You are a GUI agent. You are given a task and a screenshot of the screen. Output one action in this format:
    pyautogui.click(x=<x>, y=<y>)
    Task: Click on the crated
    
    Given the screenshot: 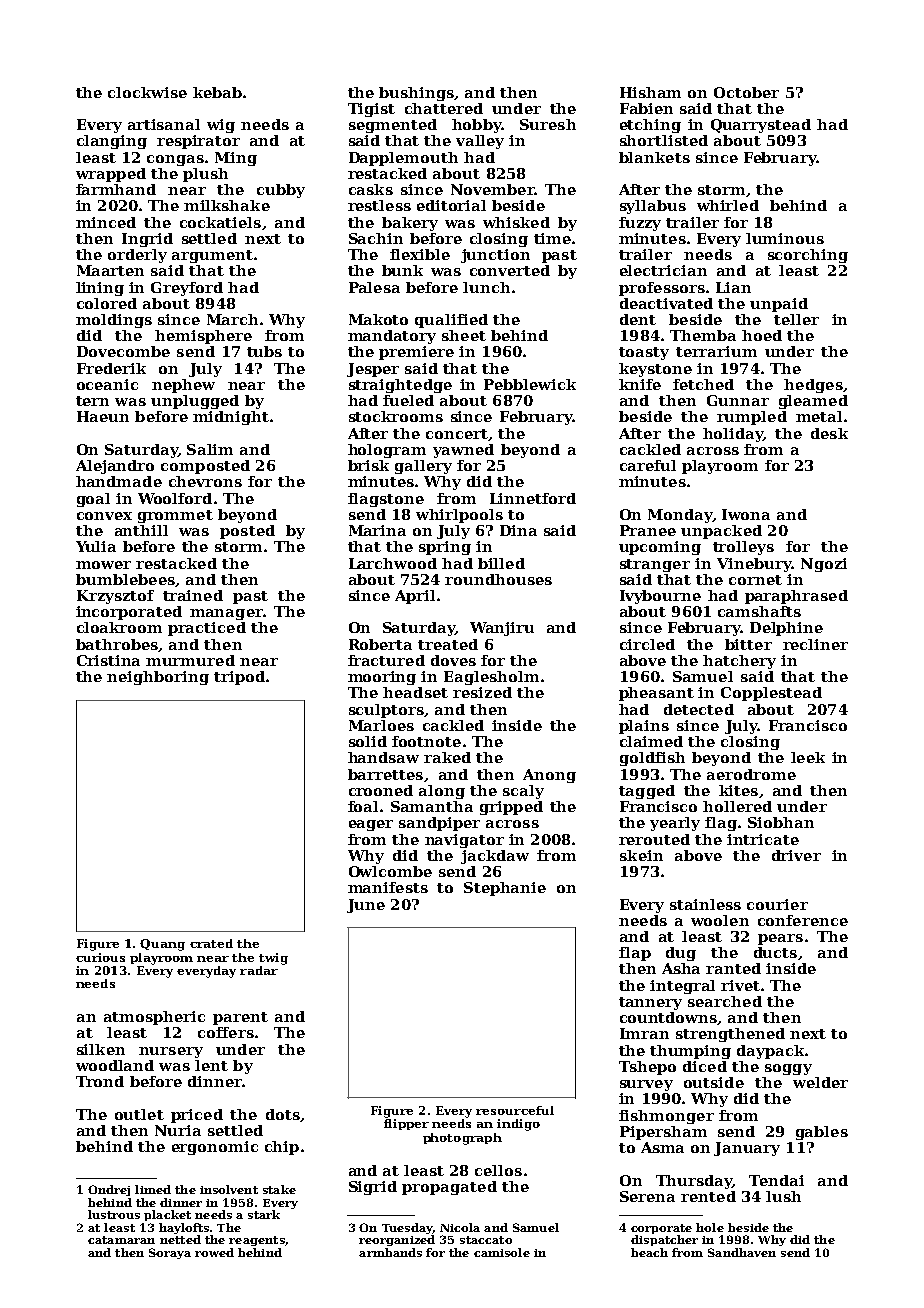 What is the action you would take?
    pyautogui.click(x=211, y=943)
